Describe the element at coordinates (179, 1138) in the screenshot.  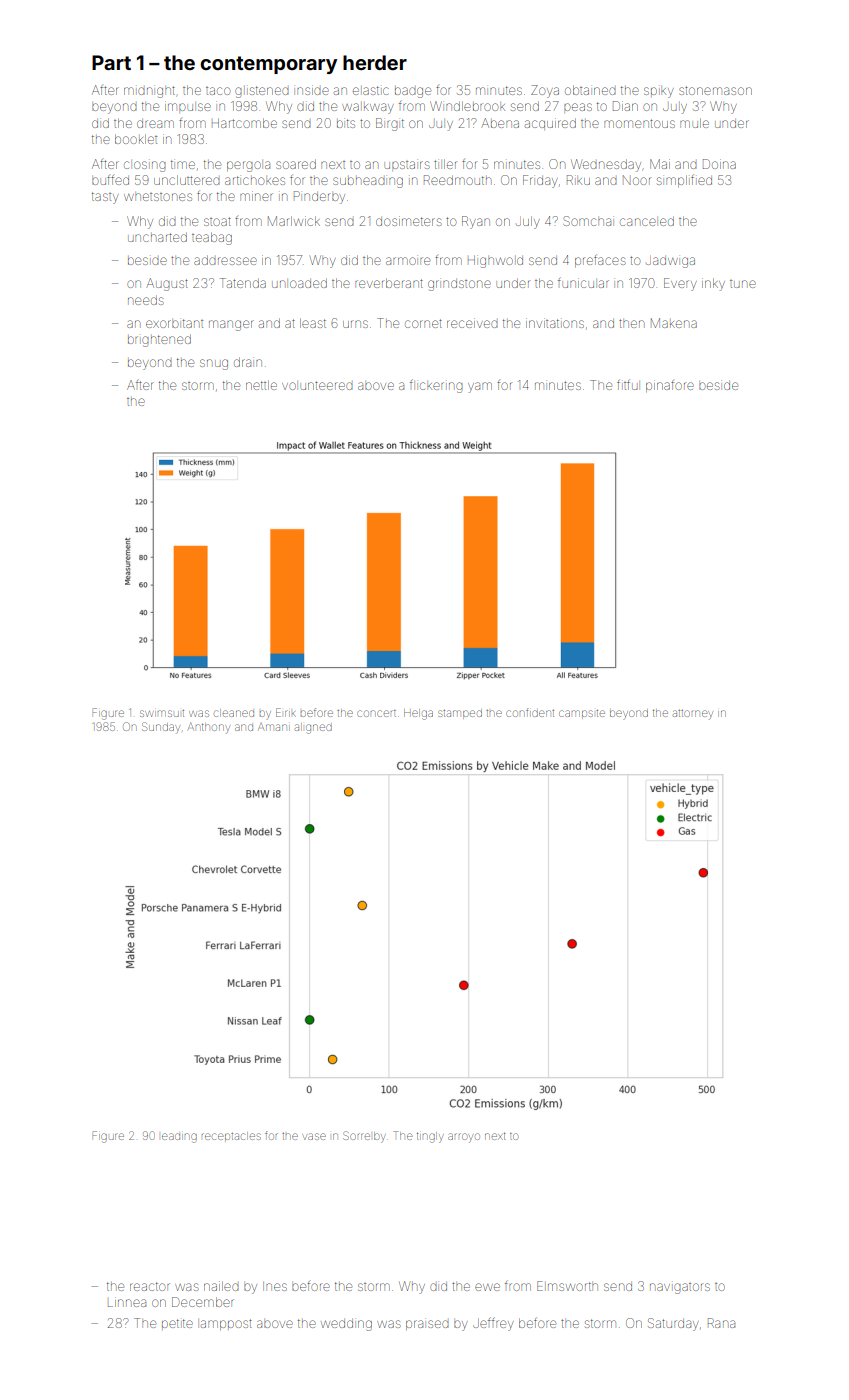
I see `leading` at that location.
